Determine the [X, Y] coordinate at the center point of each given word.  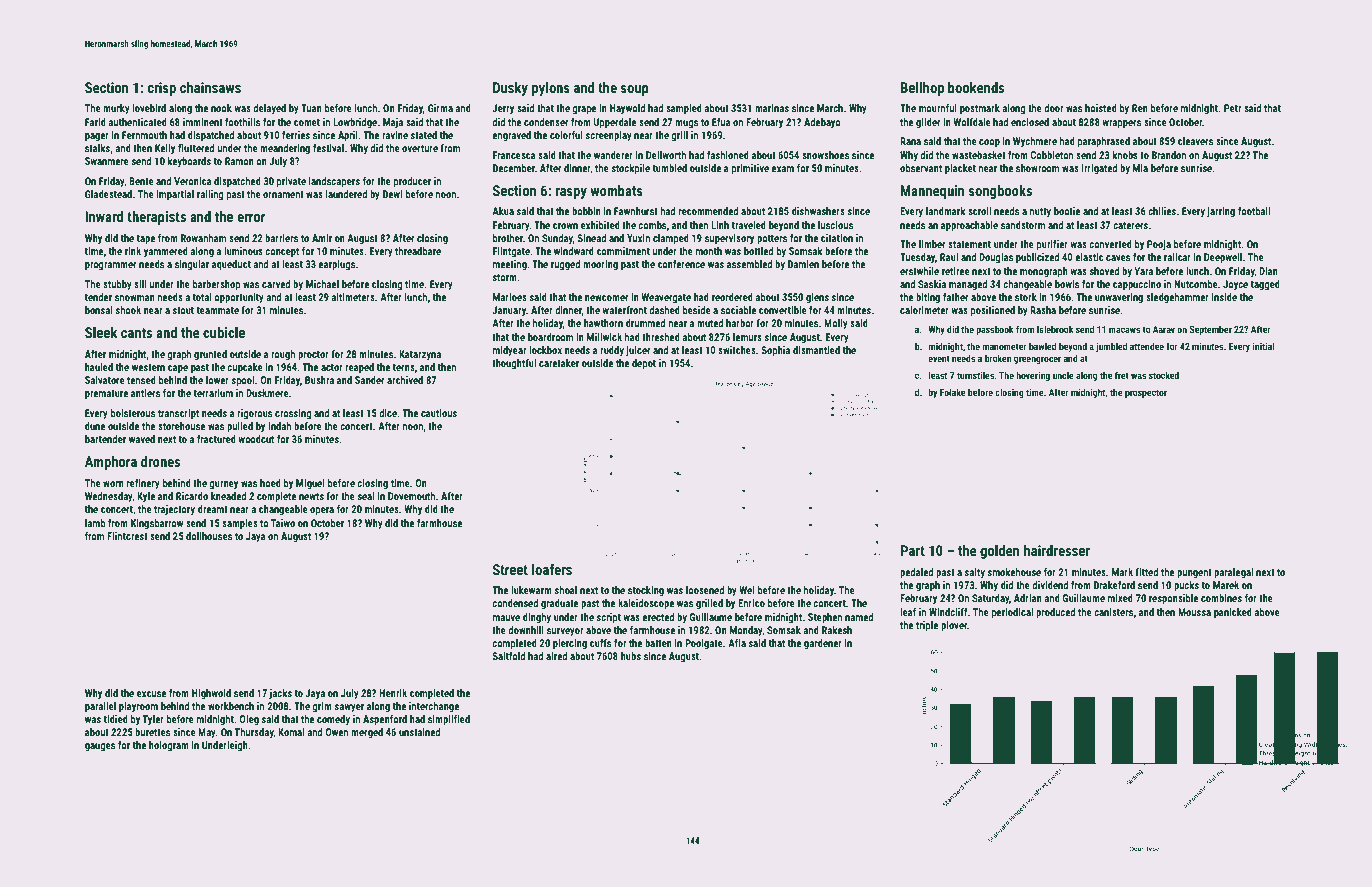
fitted [1146, 572]
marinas [772, 108]
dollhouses [209, 536]
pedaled [916, 573]
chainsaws [210, 87]
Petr [1233, 108]
